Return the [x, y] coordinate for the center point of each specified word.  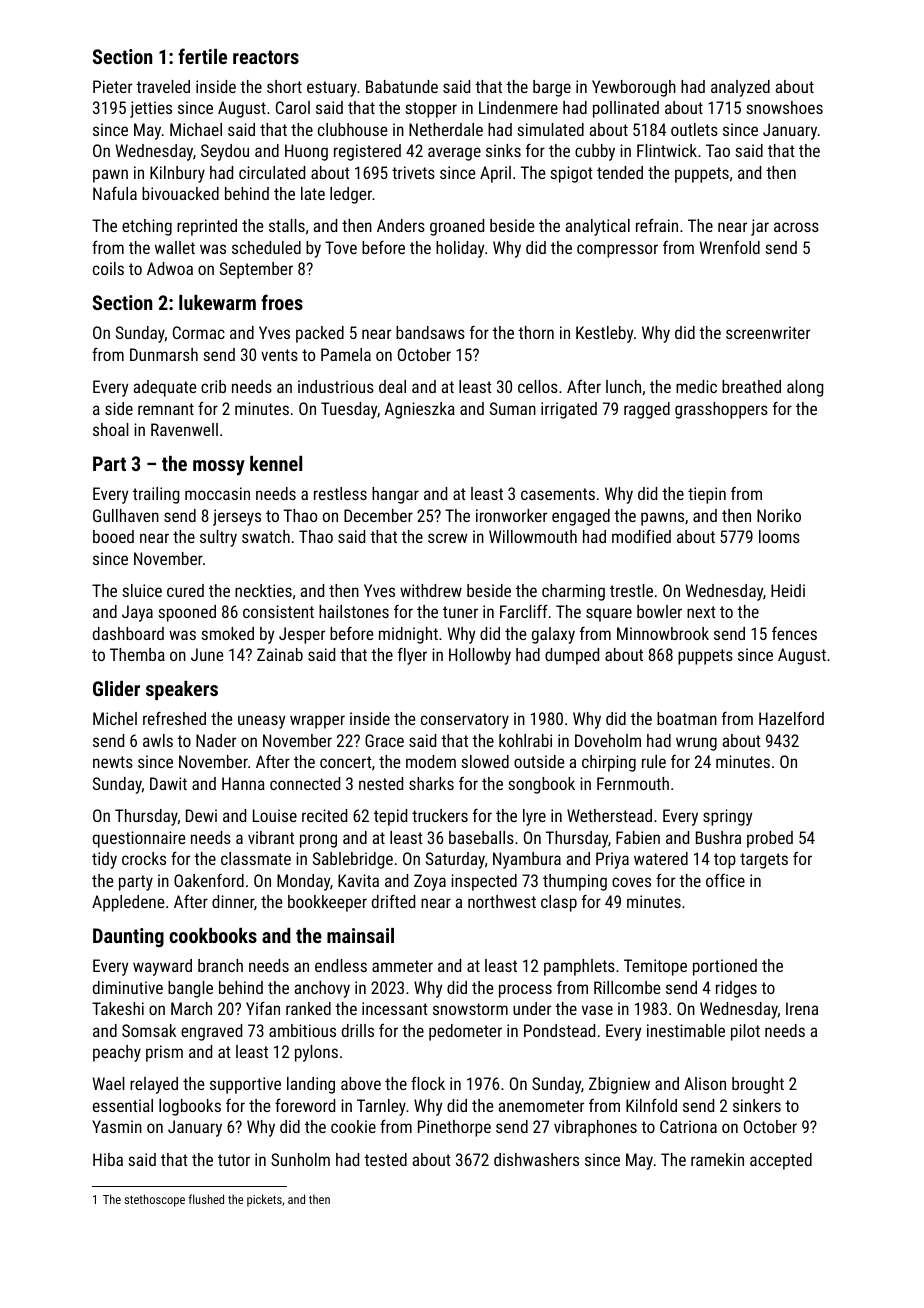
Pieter [112, 86]
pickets [264, 1200]
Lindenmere [518, 107]
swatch [266, 536]
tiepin [707, 495]
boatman [687, 718]
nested [381, 783]
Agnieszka [420, 410]
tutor [234, 1160]
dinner [233, 901]
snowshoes [784, 107]
